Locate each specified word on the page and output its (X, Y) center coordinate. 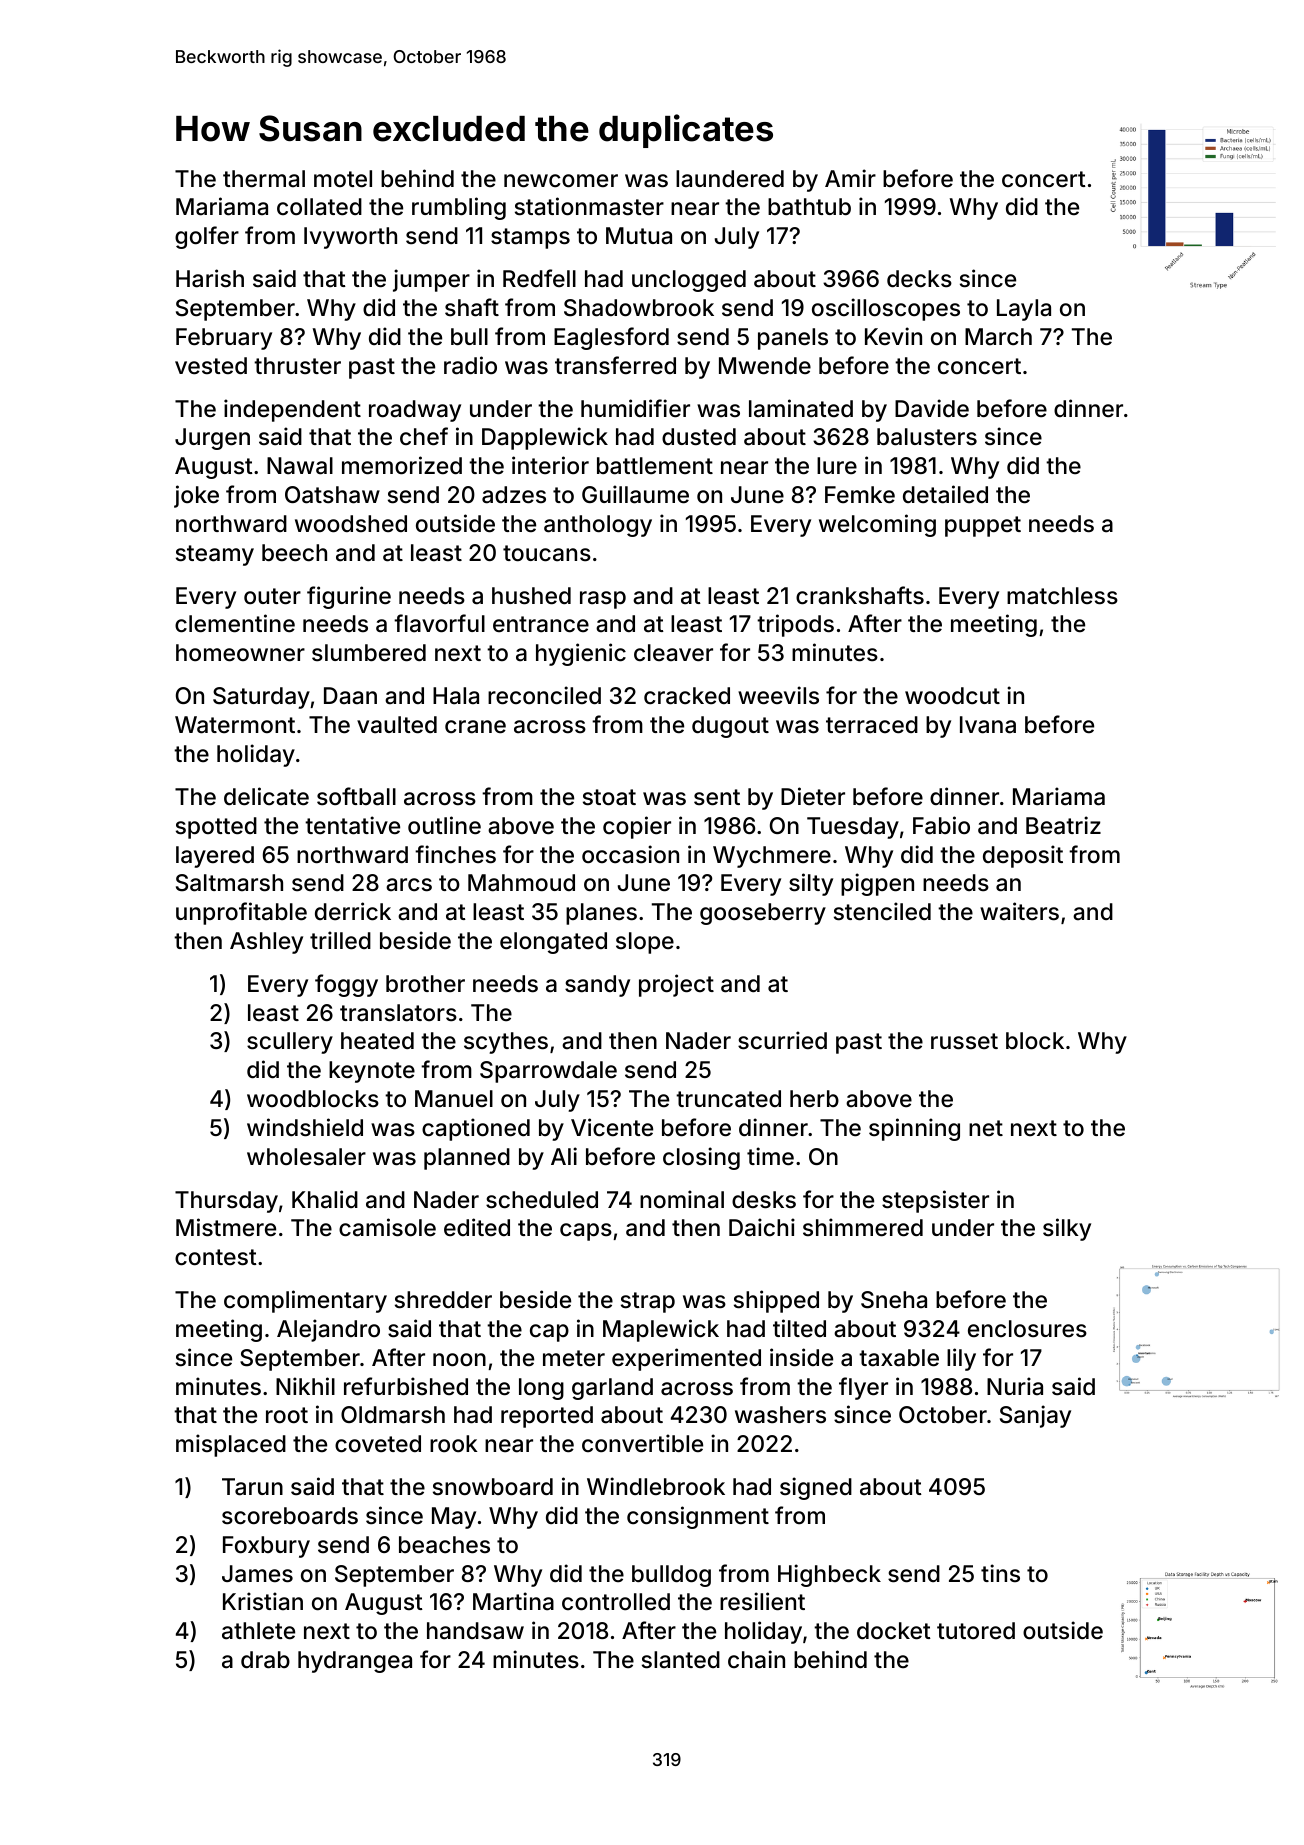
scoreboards (290, 1516)
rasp (603, 600)
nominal (682, 1199)
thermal (264, 179)
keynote (372, 1072)
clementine (235, 623)
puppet (983, 526)
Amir (850, 178)
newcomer (561, 181)
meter (574, 1358)
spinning (914, 1129)
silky (1067, 1229)
